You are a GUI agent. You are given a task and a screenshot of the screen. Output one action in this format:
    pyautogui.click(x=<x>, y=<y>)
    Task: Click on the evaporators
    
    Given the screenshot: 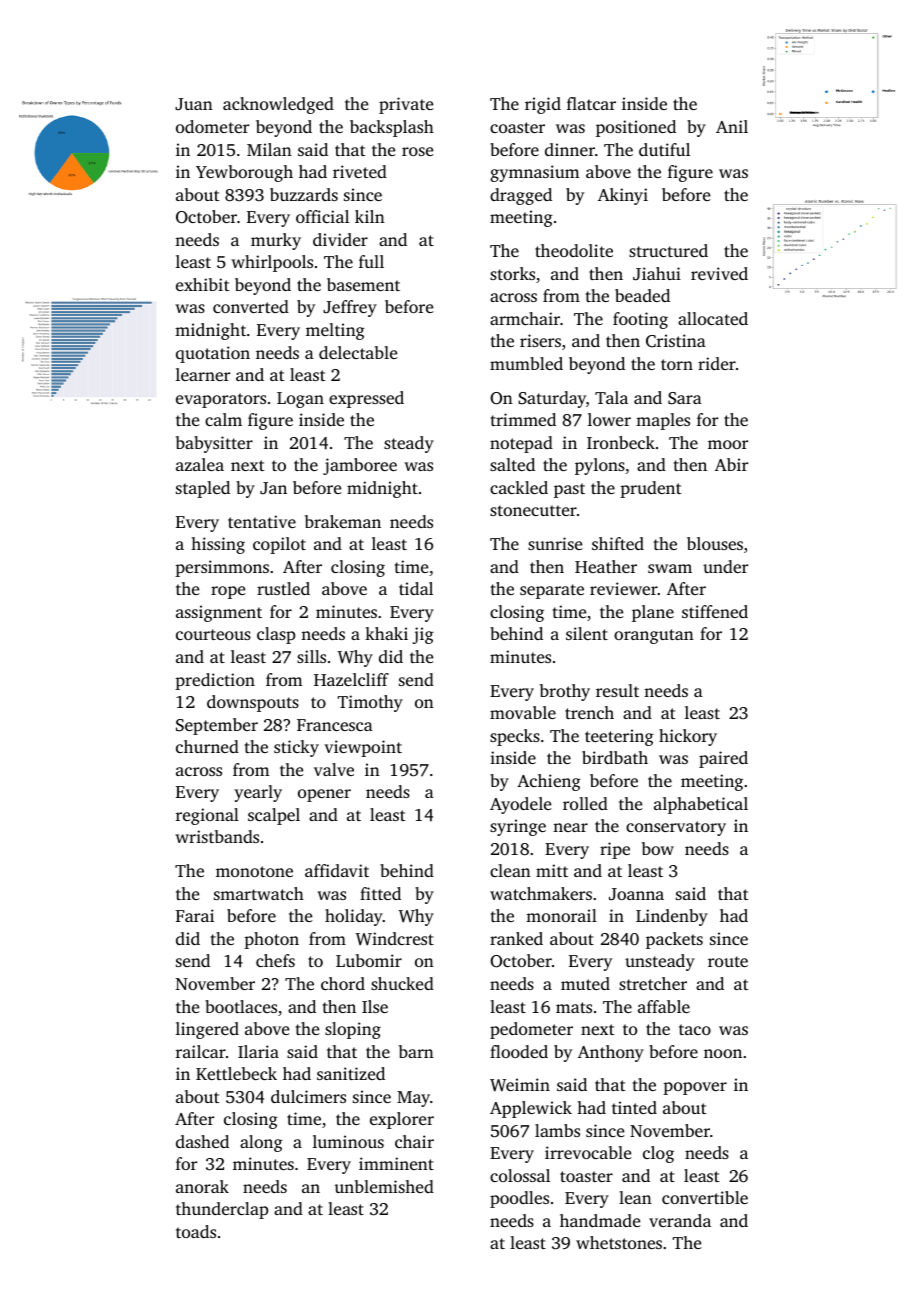 What is the action you would take?
    pyautogui.click(x=221, y=400)
